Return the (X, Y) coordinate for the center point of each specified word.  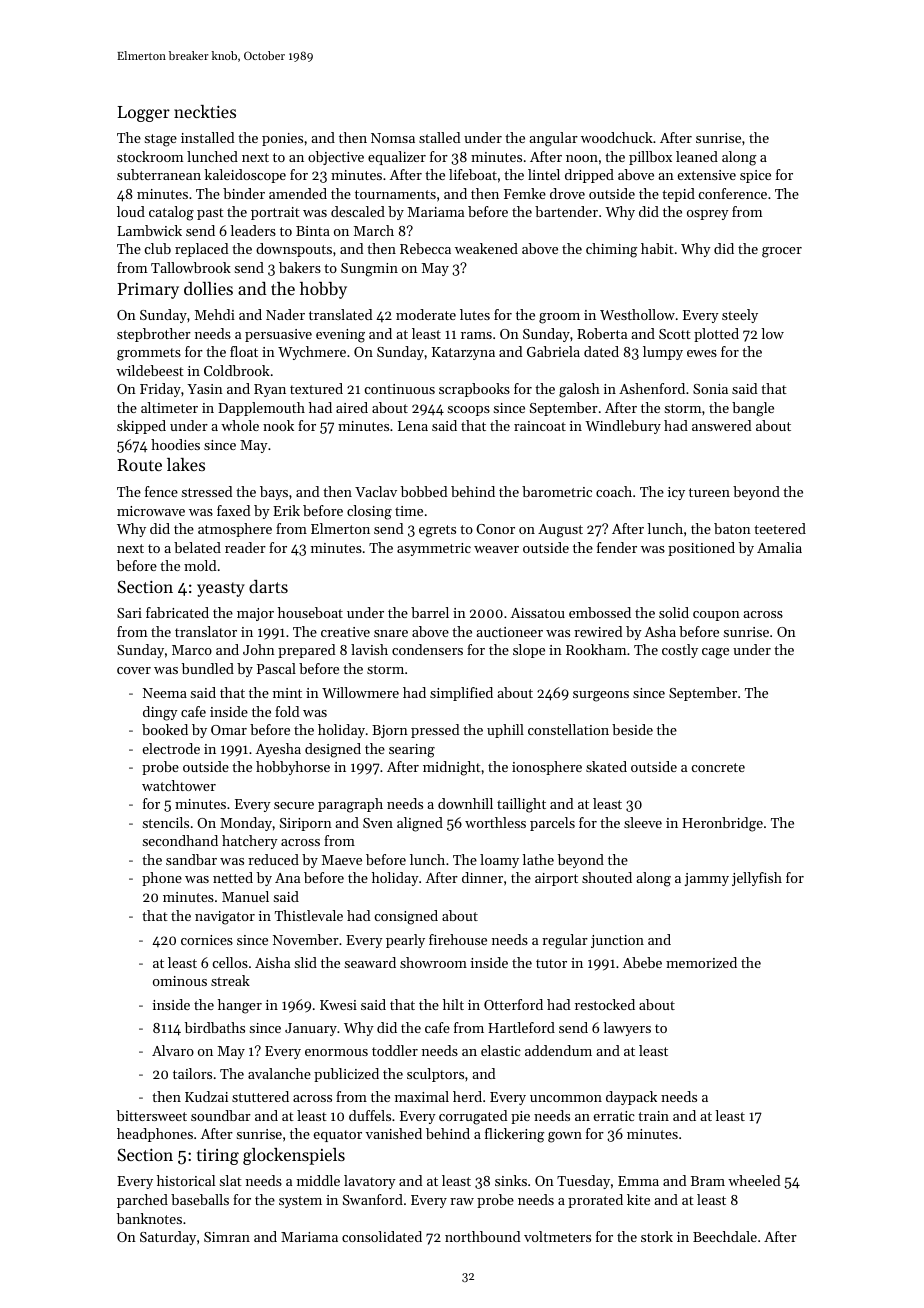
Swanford (373, 1199)
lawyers (627, 1029)
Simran (227, 1237)
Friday (160, 390)
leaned (697, 156)
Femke (525, 193)
